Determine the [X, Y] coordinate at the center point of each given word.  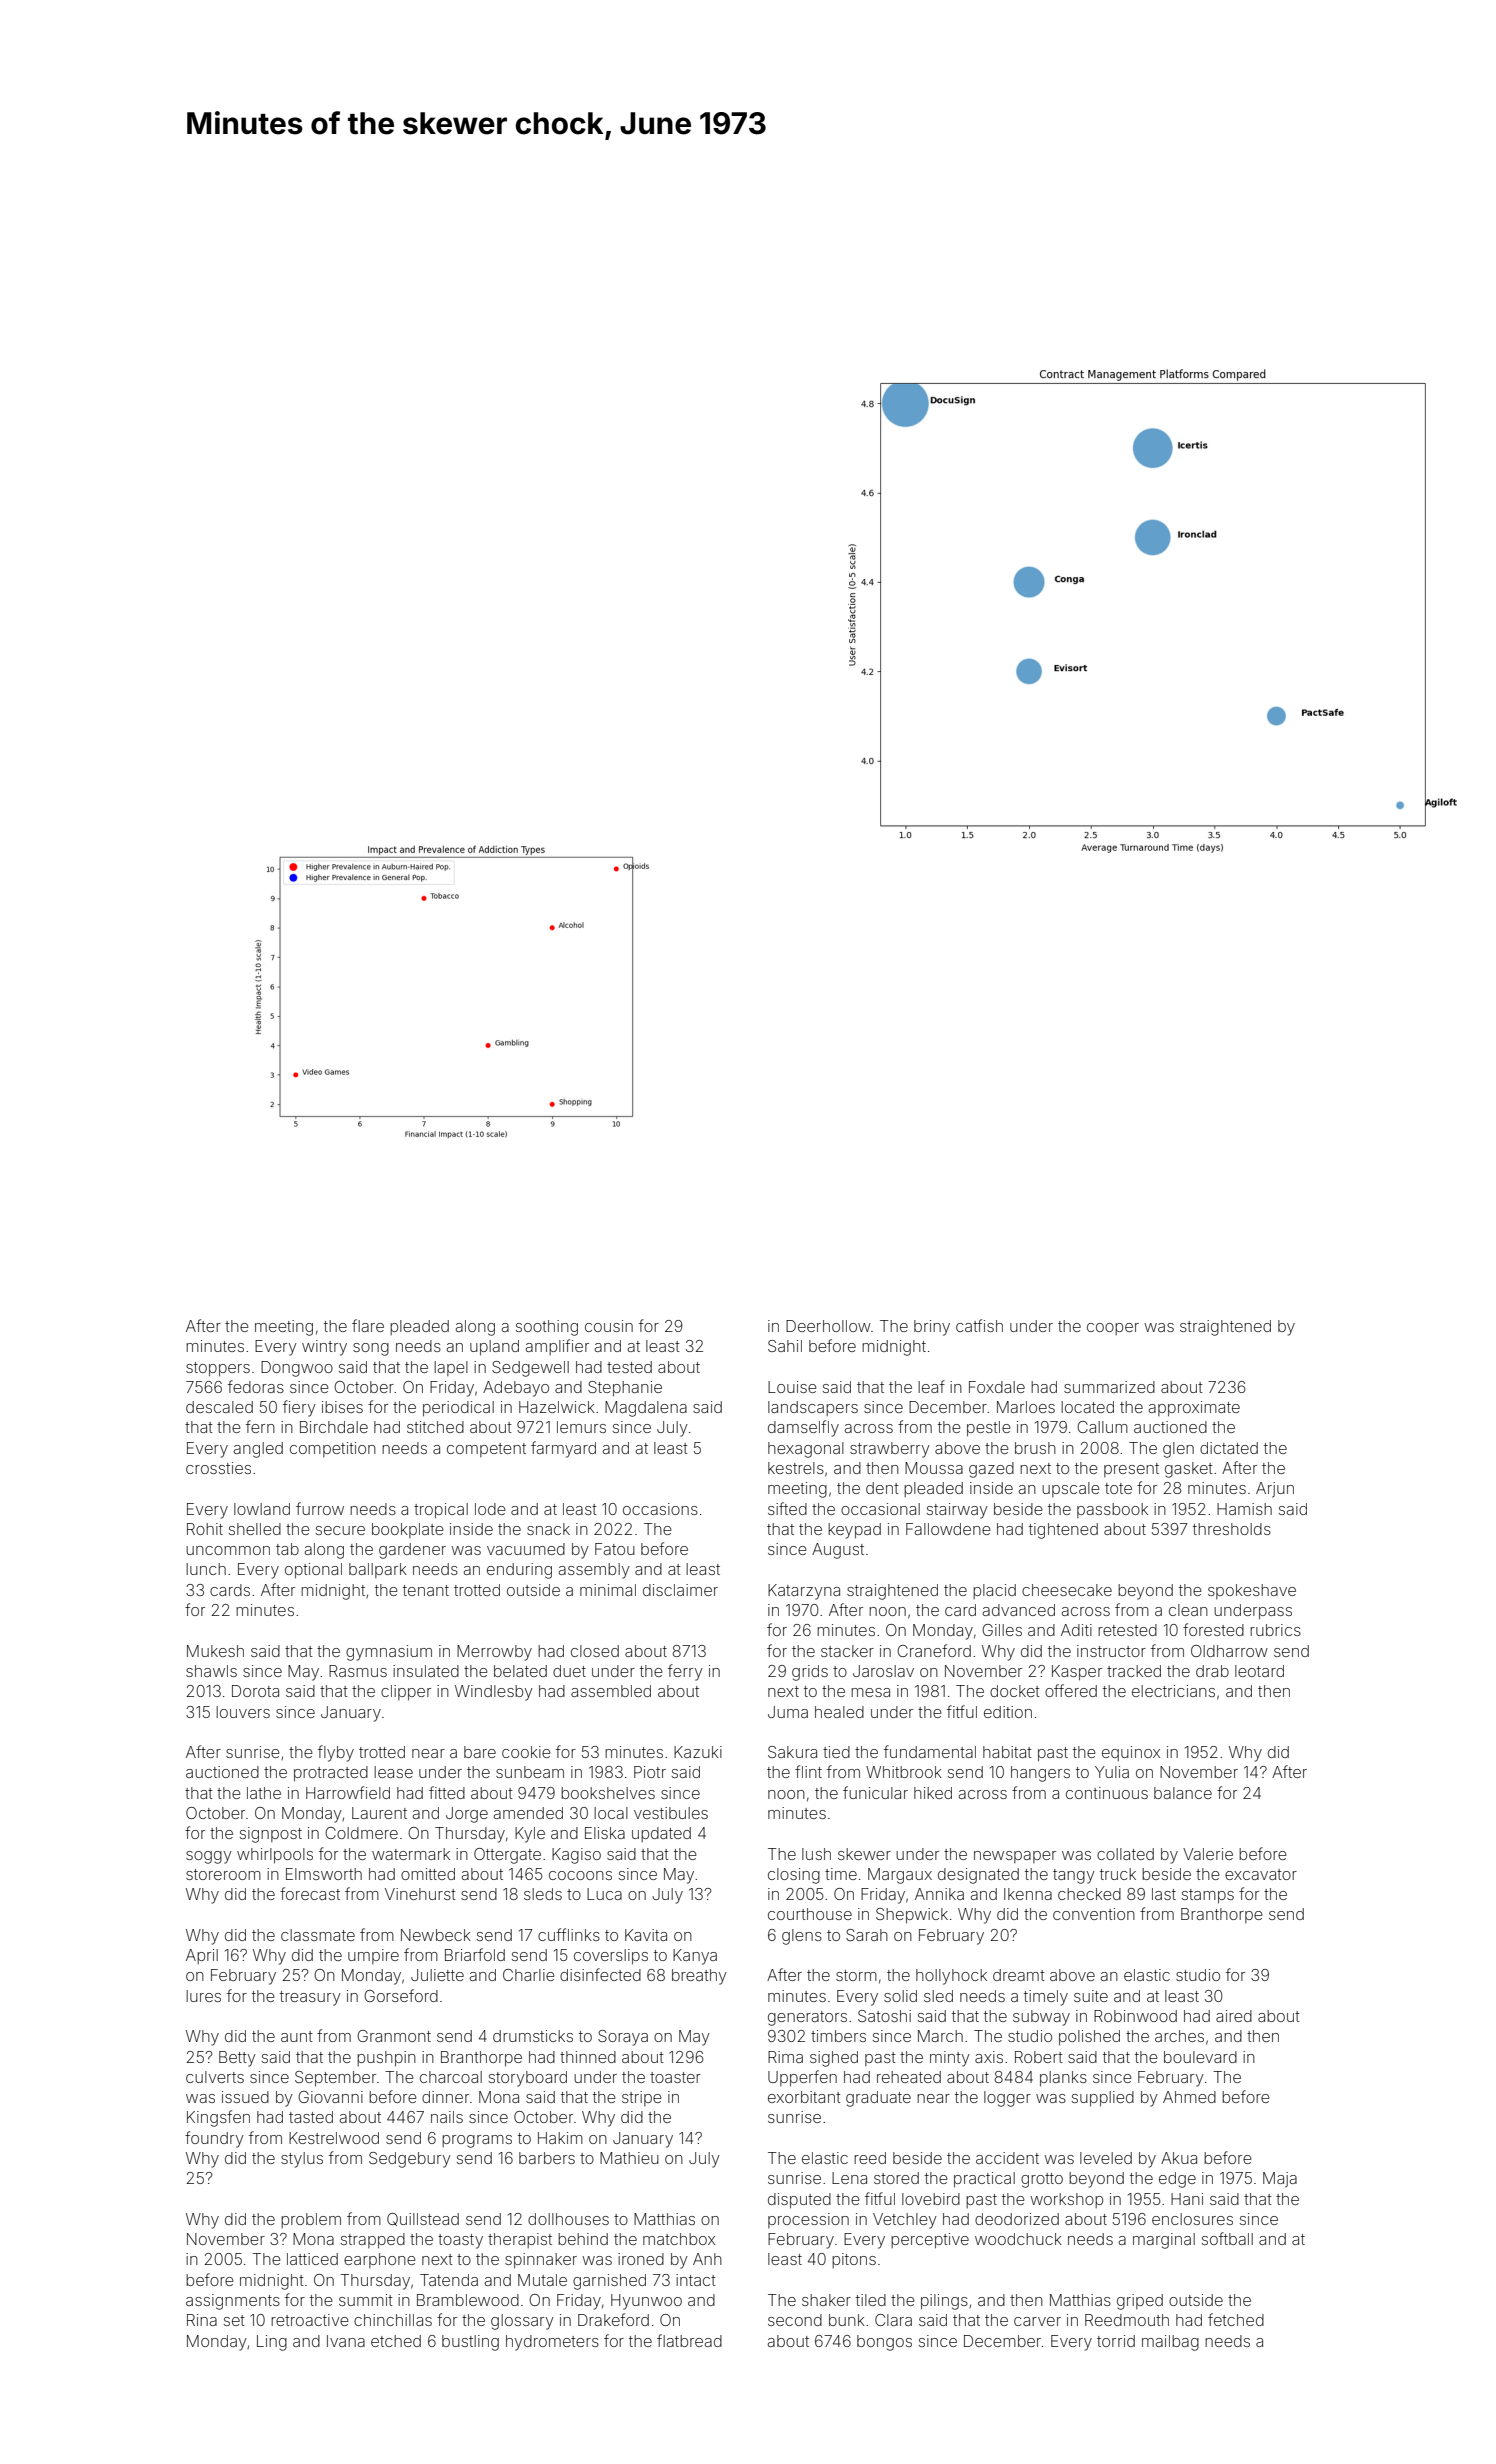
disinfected [600, 1974]
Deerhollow [828, 1326]
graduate [878, 2099]
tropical [441, 1510]
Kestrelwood [334, 2138]
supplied [1103, 2098]
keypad [854, 1531]
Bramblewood [468, 2300]
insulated [426, 1671]
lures [203, 1996]
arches [1179, 2036]
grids [810, 1673]
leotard [1259, 1671]
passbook [1112, 1510]
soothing [547, 1328]
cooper [1113, 1329]
